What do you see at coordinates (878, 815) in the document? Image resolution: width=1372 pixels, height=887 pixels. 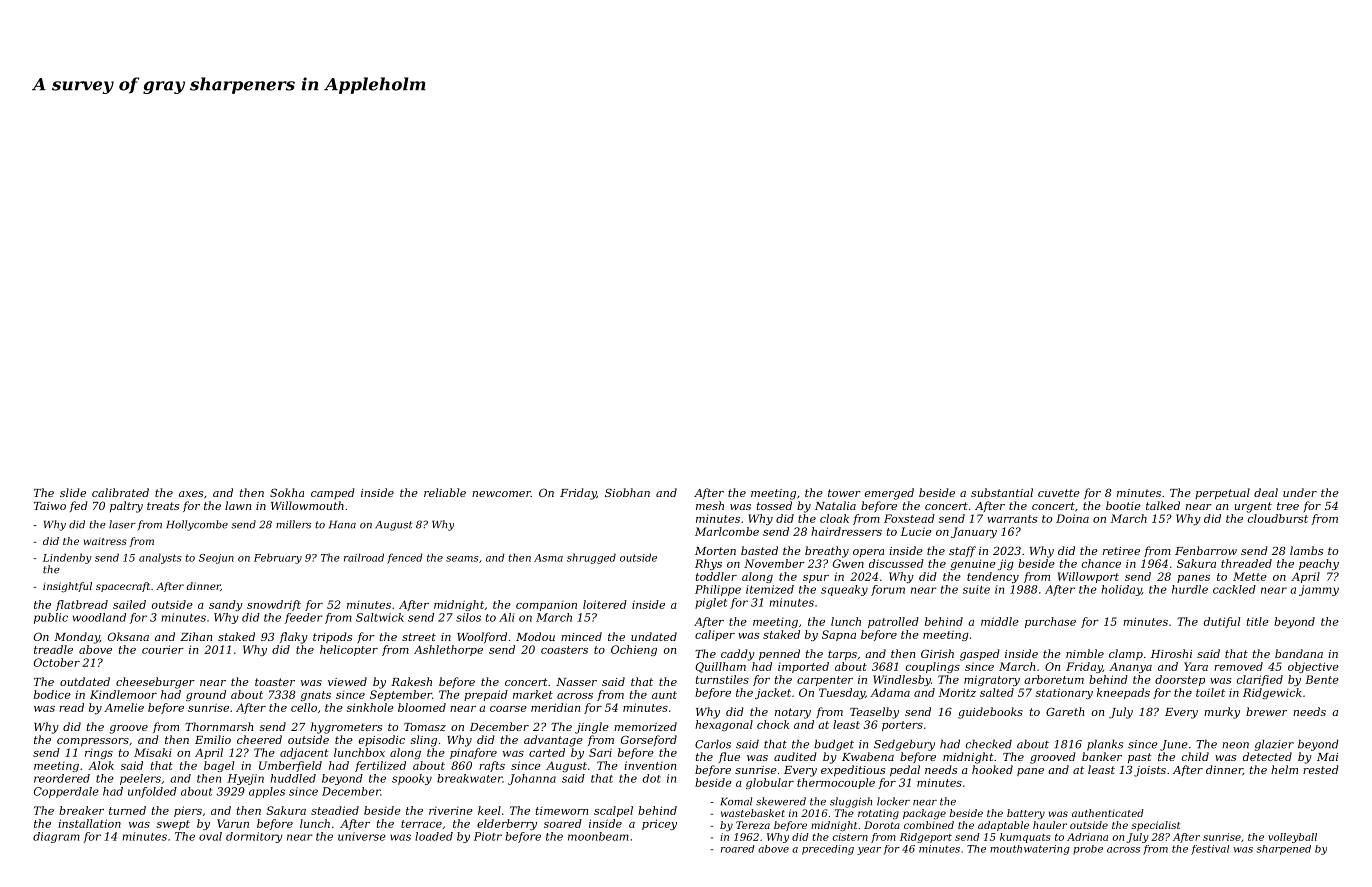 I see `rotating` at bounding box center [878, 815].
